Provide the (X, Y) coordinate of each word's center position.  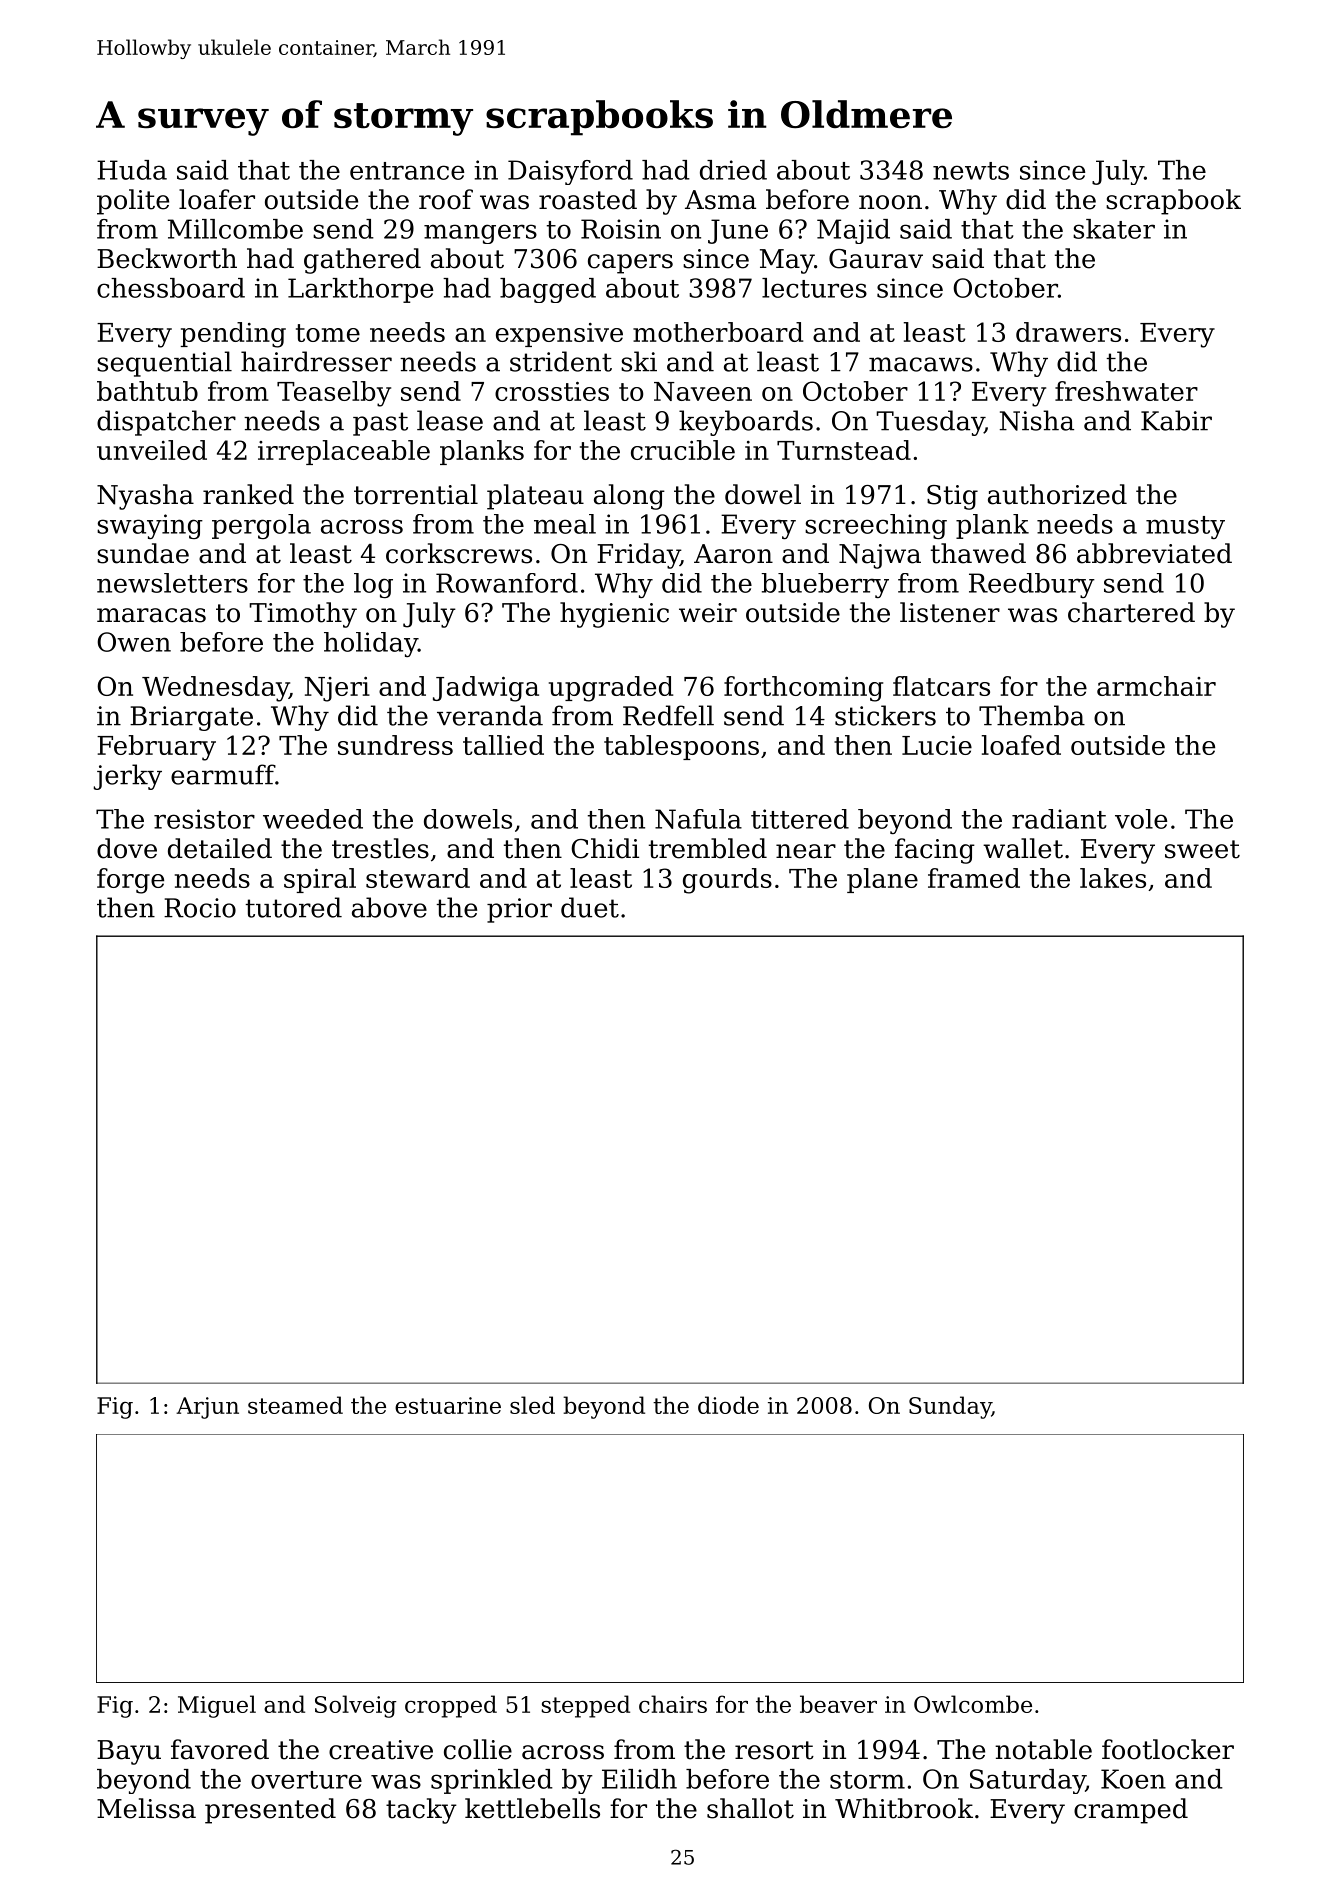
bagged (548, 290)
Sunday (950, 1407)
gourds (727, 881)
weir (708, 613)
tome (328, 333)
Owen (134, 642)
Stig (952, 497)
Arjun (207, 1408)
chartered (1131, 612)
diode (728, 1405)
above (389, 907)
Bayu (129, 1752)
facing (935, 851)
